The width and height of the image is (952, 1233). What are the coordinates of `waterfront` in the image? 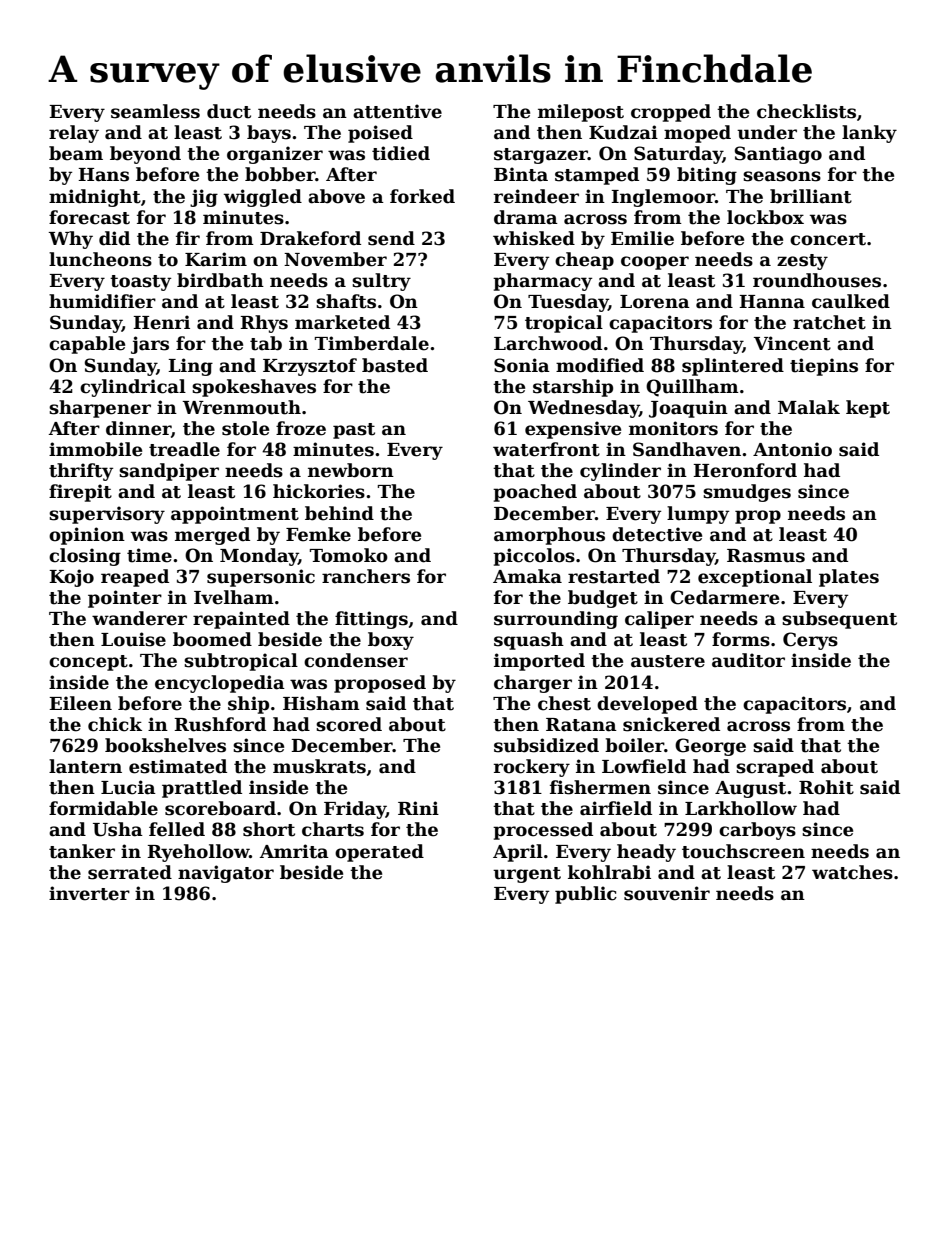 It's located at (546, 449).
